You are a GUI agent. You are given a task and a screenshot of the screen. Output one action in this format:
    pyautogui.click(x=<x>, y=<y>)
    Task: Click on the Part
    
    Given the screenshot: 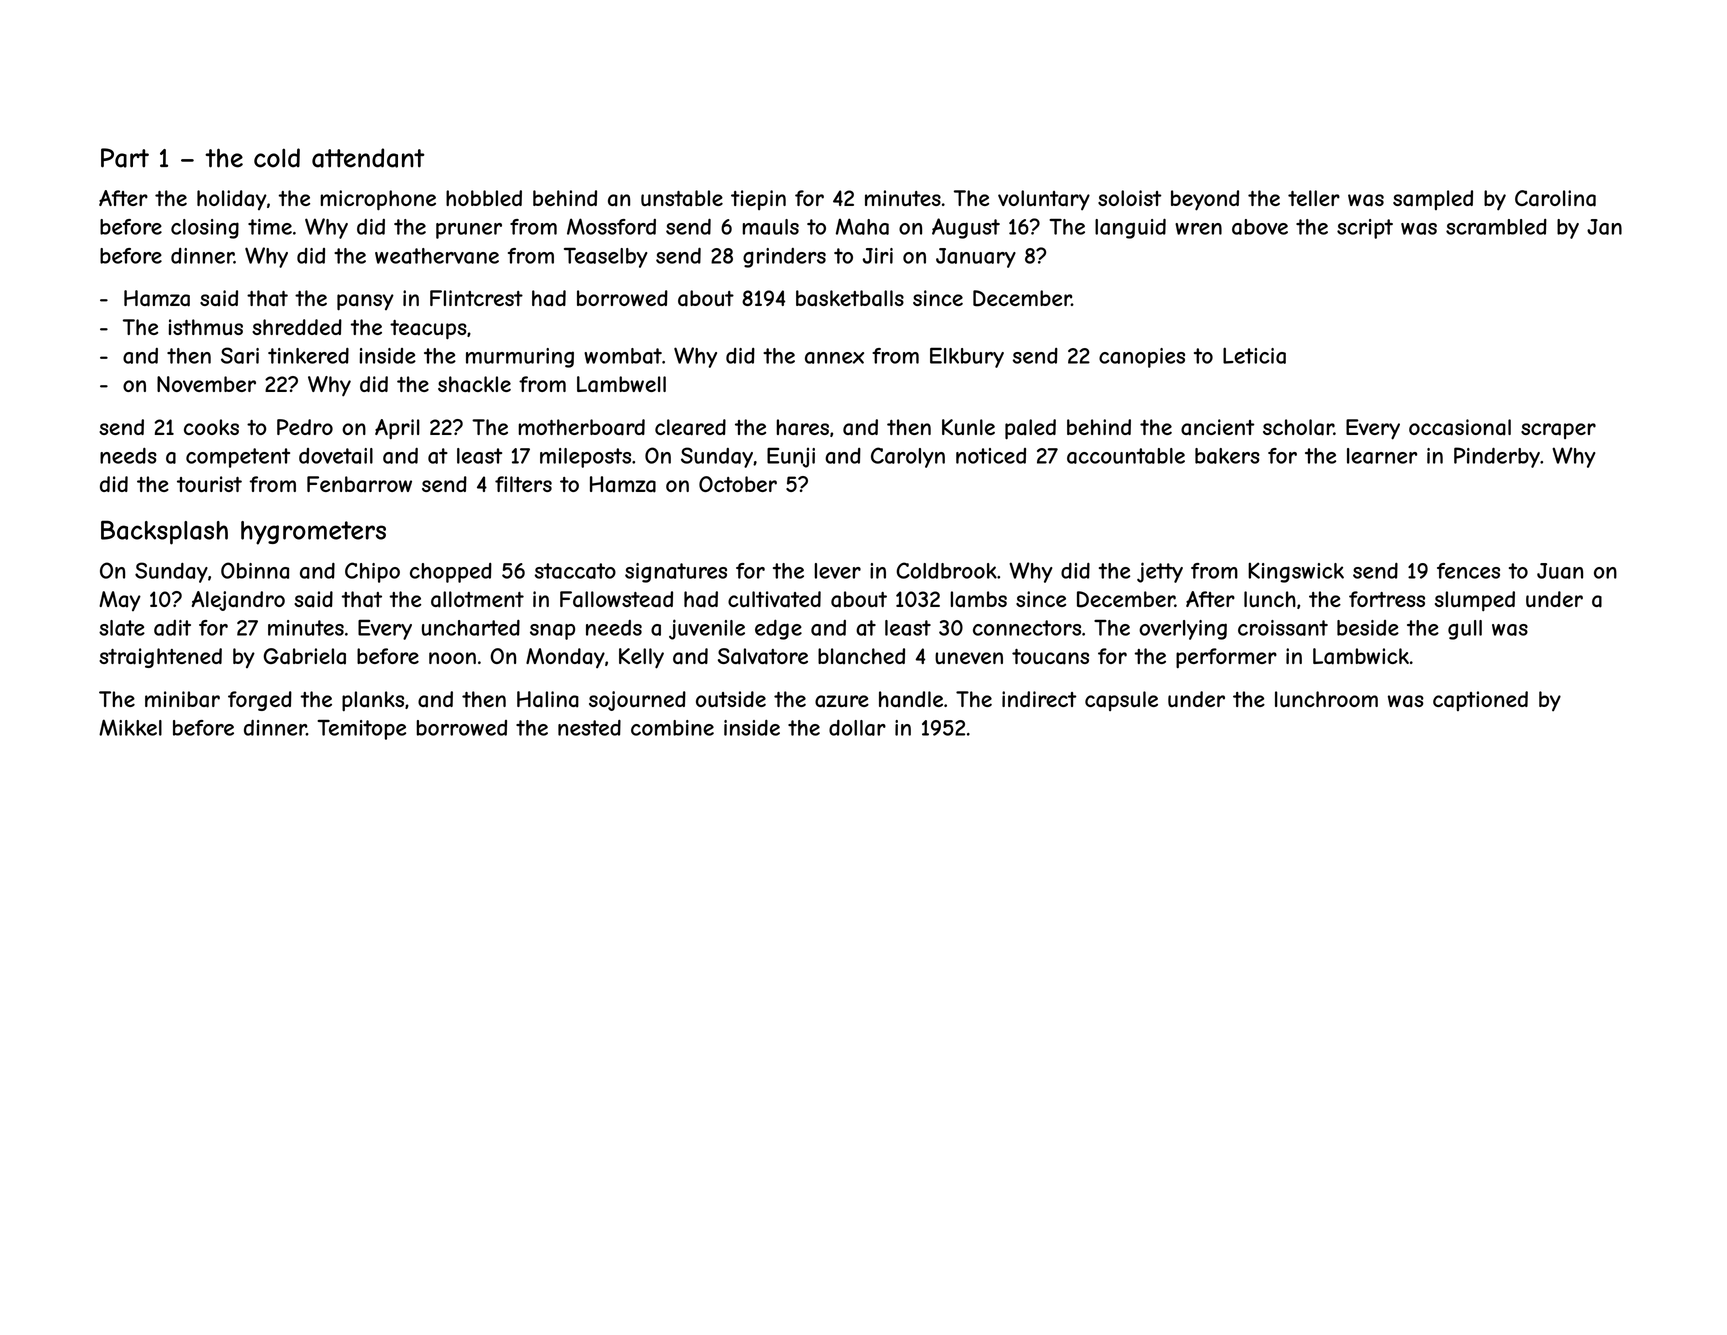 What is the action you would take?
    pyautogui.click(x=125, y=158)
